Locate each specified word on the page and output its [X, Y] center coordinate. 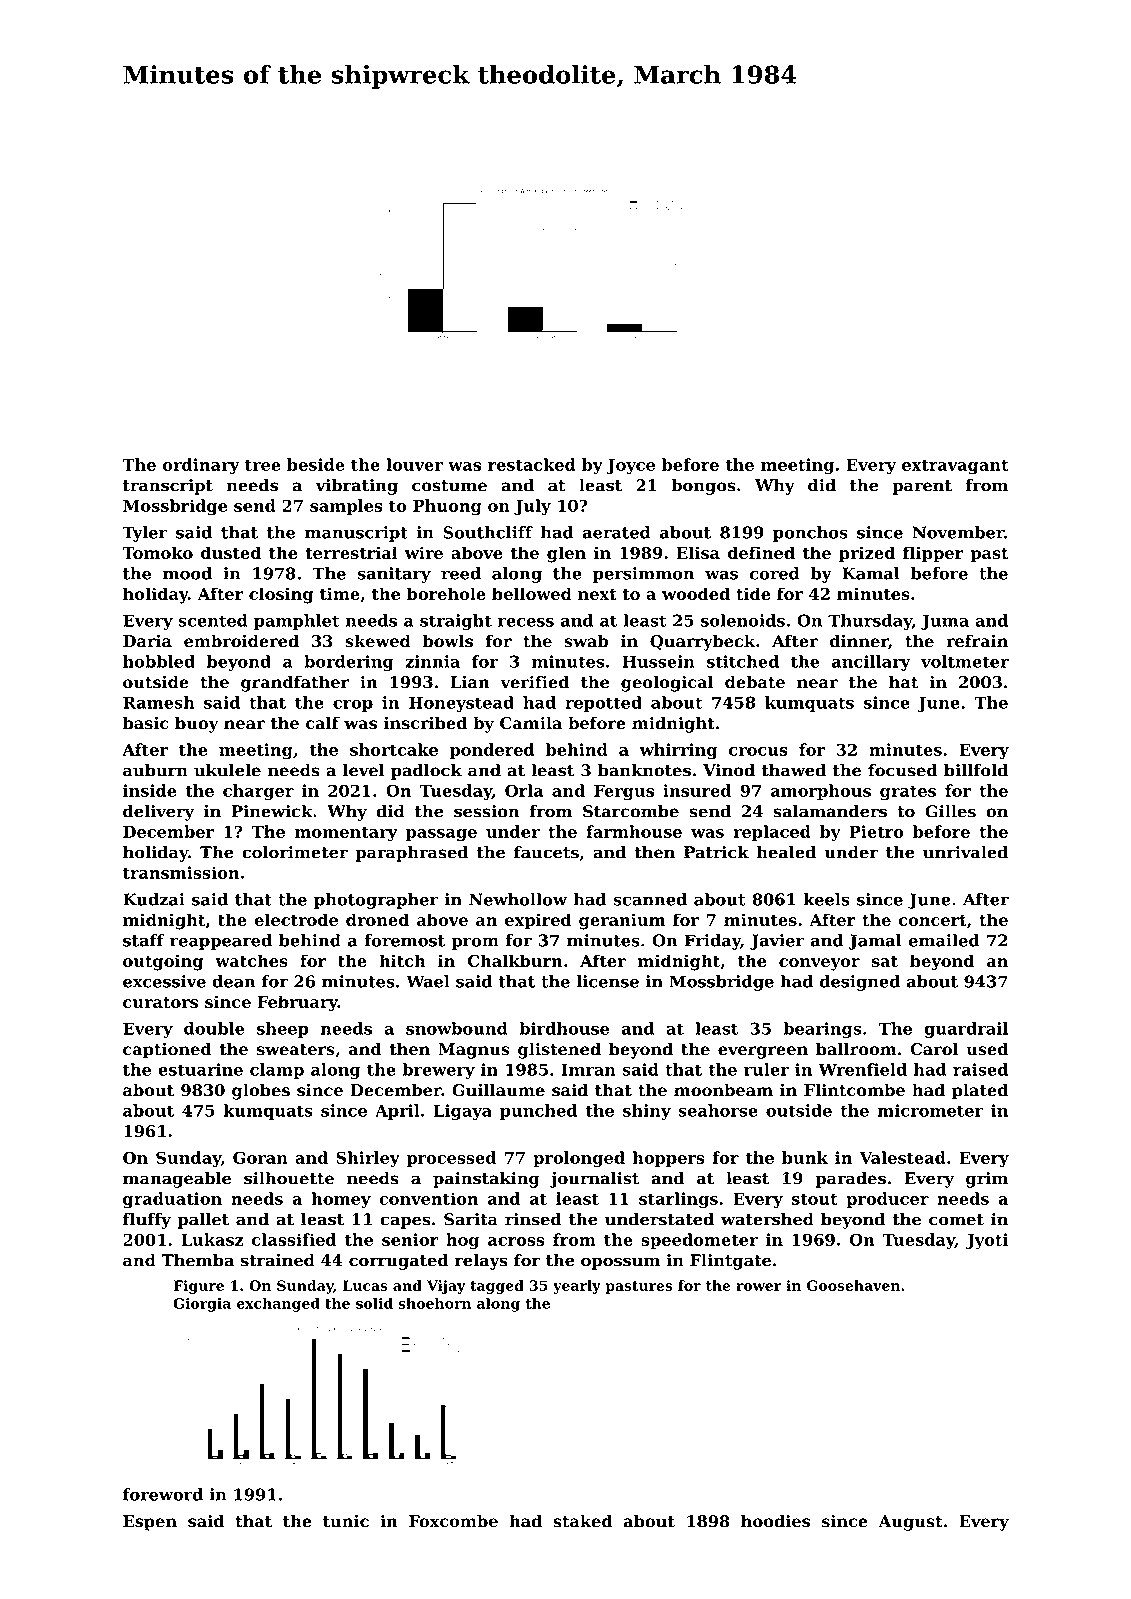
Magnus [474, 1051]
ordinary [201, 466]
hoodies [775, 1521]
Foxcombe [453, 1521]
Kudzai [154, 899]
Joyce [630, 467]
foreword [163, 1494]
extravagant [955, 467]
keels [826, 899]
